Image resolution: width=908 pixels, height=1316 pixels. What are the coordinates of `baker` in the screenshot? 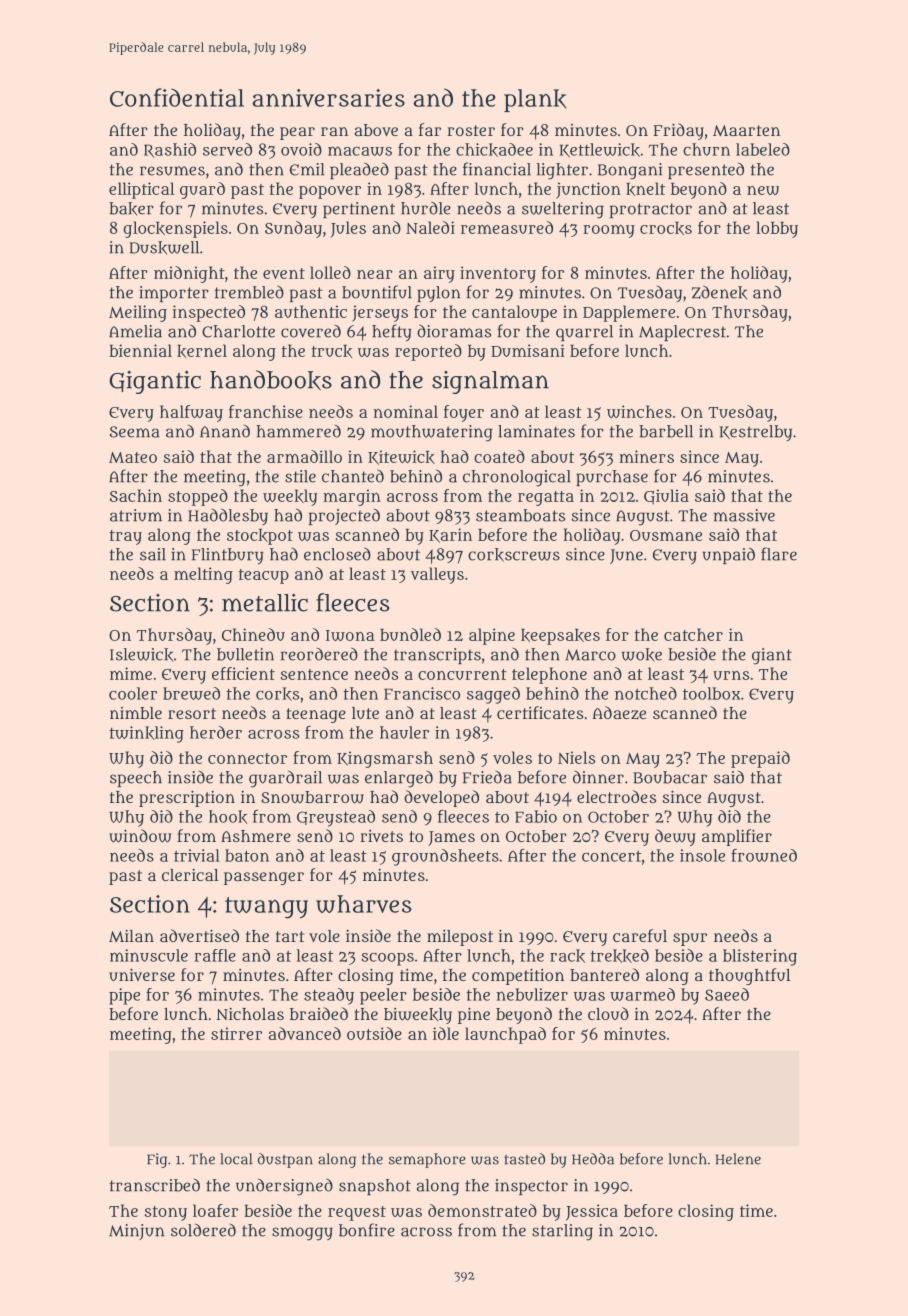 It's located at (131, 209).
